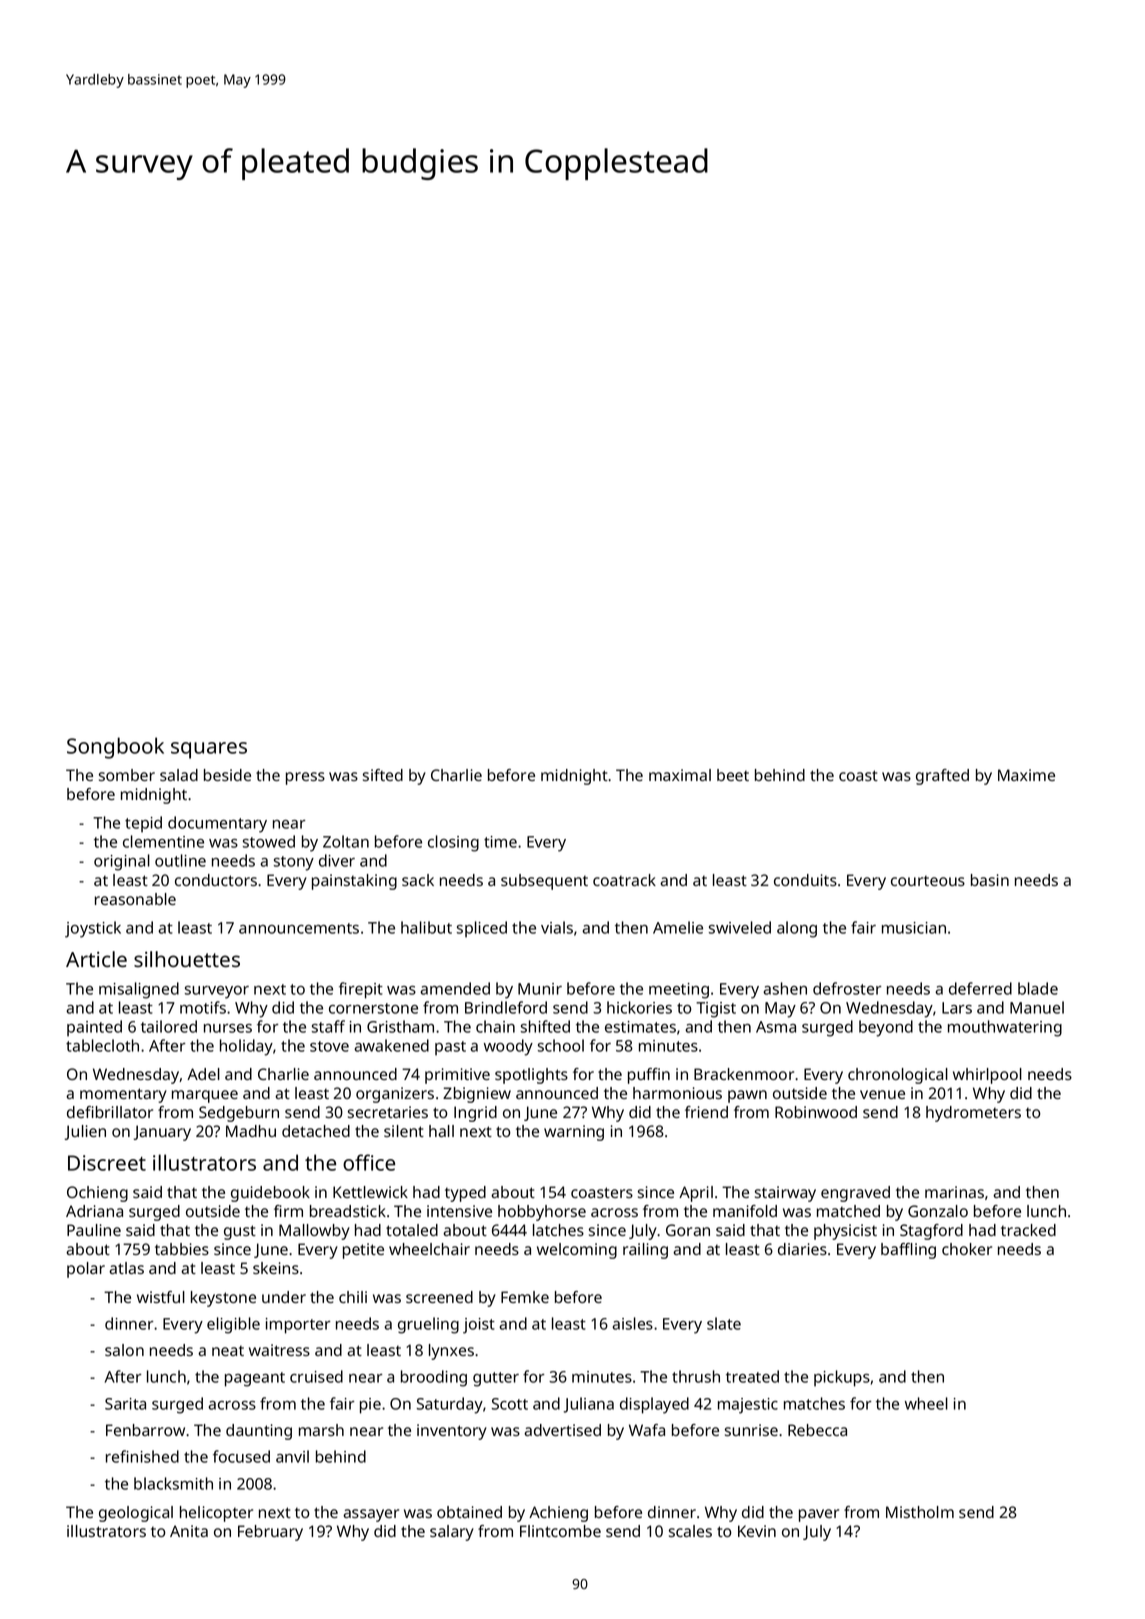 Image resolution: width=1145 pixels, height=1619 pixels. Describe the element at coordinates (680, 775) in the document. I see `maximal` at that location.
